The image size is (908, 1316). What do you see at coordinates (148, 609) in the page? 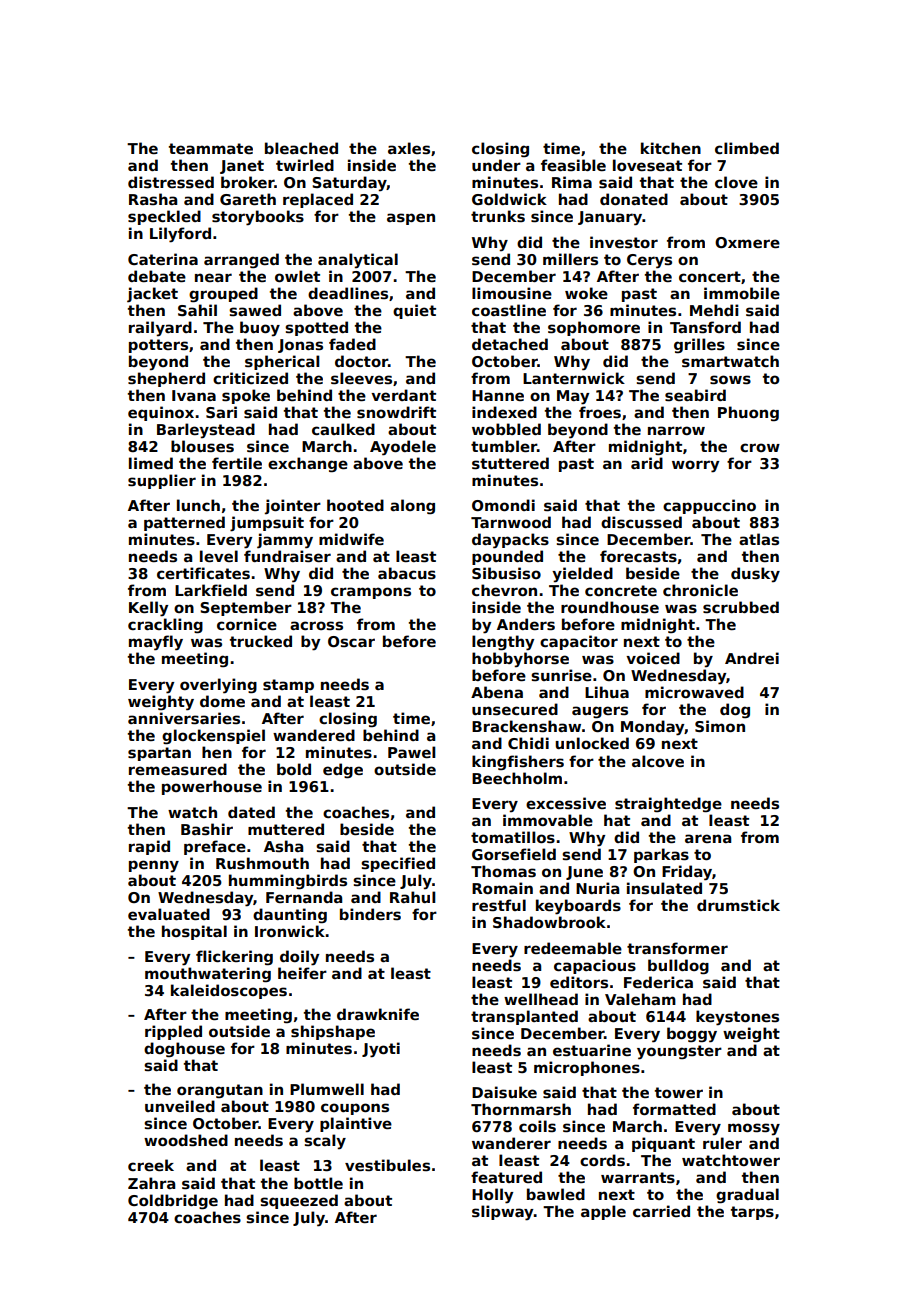
I see `Kelly` at bounding box center [148, 609].
